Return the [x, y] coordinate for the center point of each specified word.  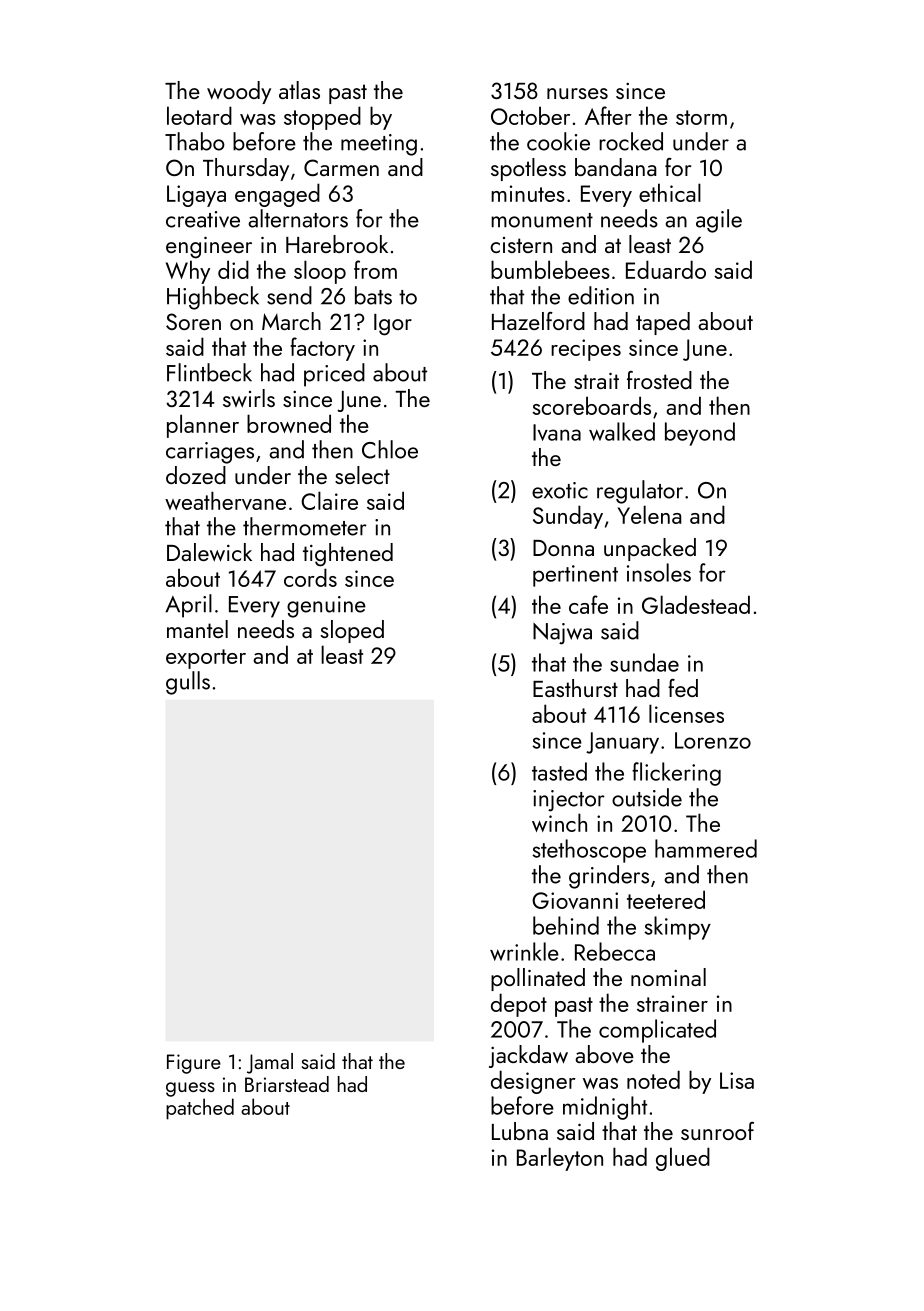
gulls [188, 683]
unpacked [650, 549]
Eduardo [666, 269]
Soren [193, 321]
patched [200, 1109]
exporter [206, 659]
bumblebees [550, 269]
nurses [577, 93]
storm [701, 117]
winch [559, 822]
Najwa [562, 634]
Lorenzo [713, 740]
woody [239, 92]
